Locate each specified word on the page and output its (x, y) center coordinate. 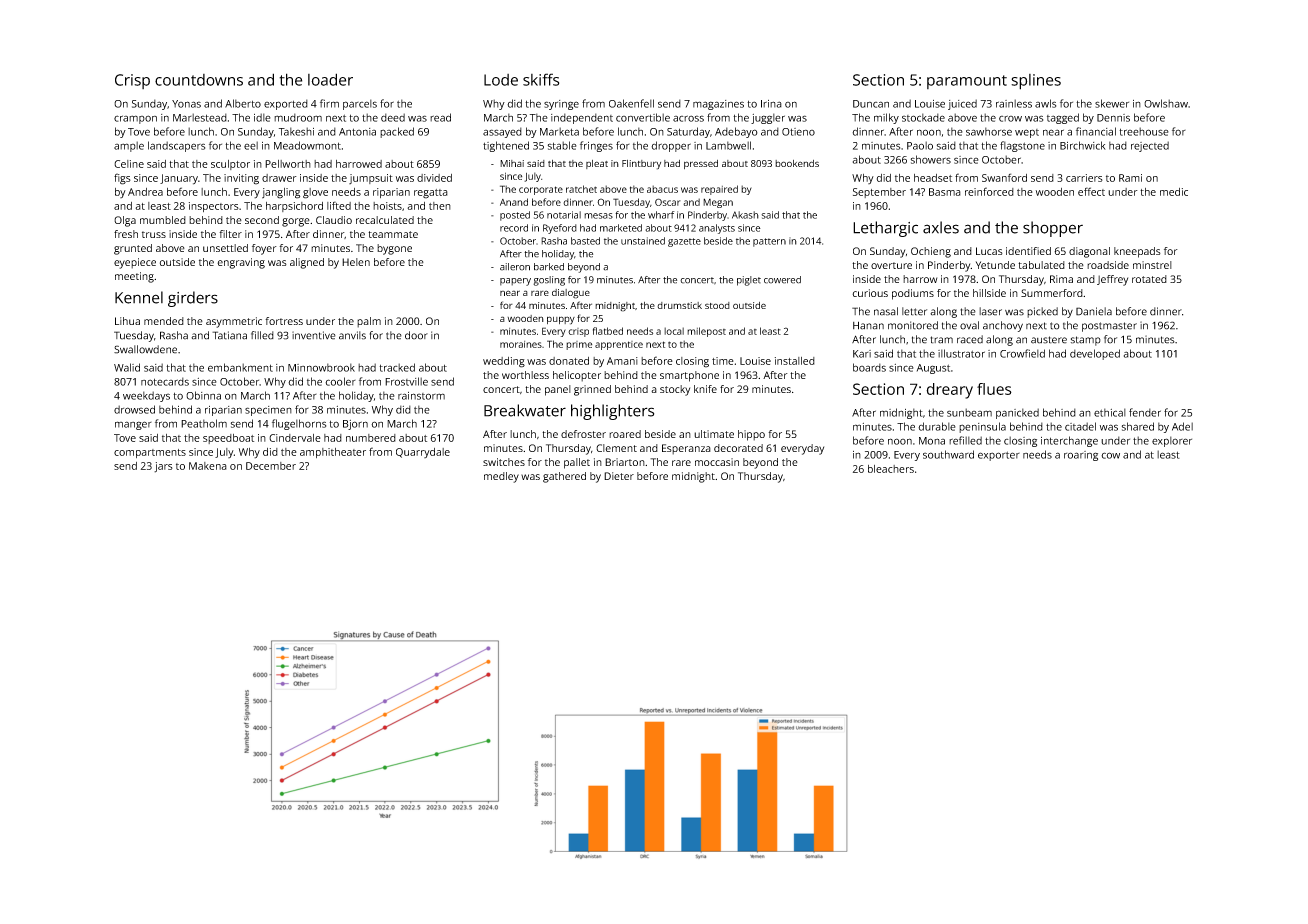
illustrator (961, 353)
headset (933, 178)
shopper (1053, 229)
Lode (501, 80)
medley (501, 477)
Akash (745, 215)
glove (315, 193)
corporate (541, 190)
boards (869, 367)
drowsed (134, 409)
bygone (394, 249)
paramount (967, 82)
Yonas (186, 104)
